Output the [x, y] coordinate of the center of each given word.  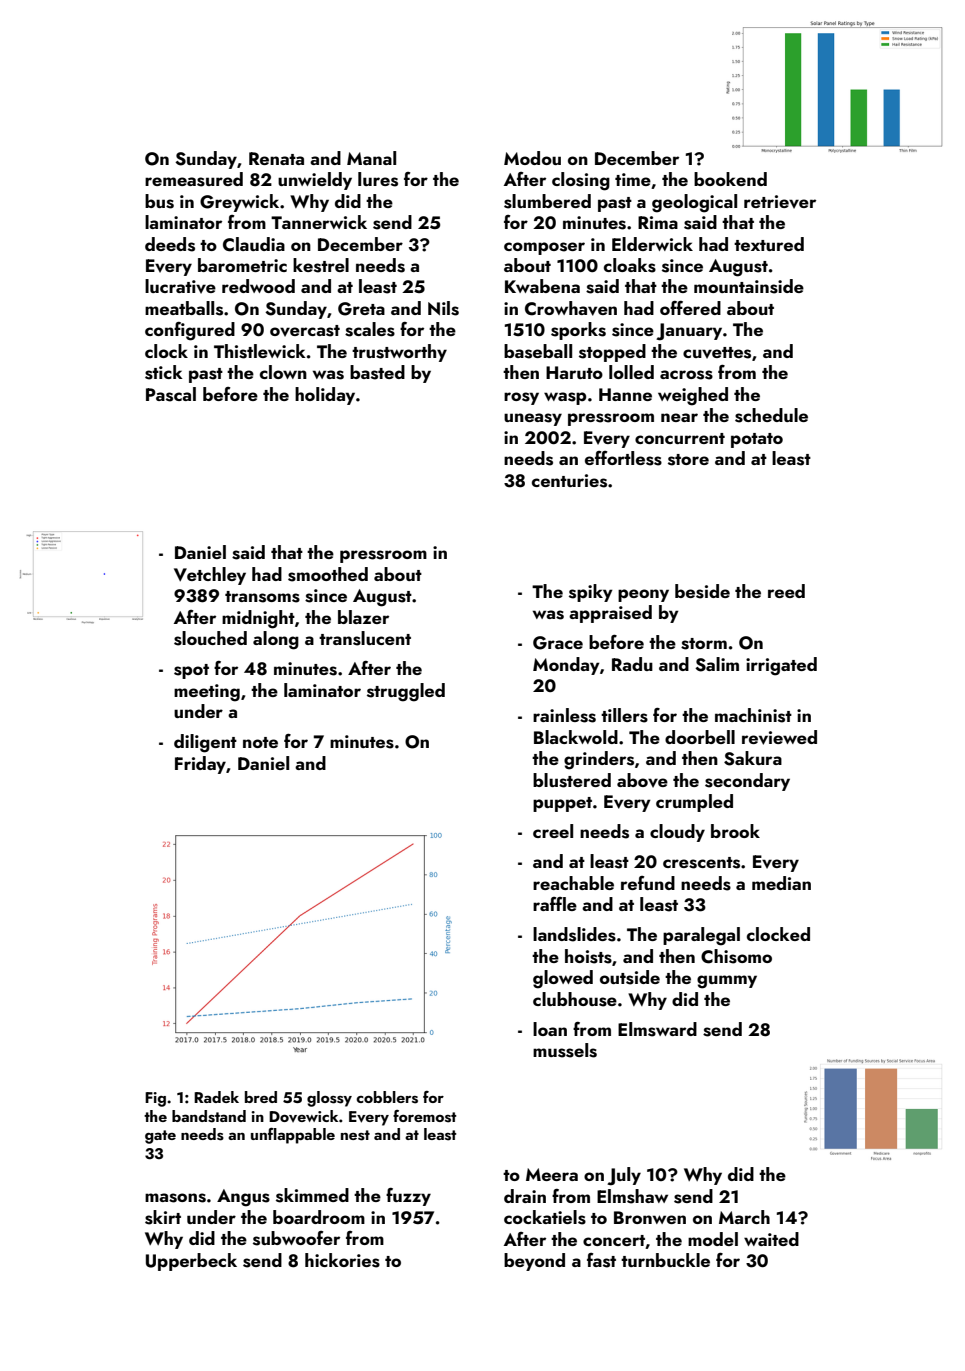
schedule [771, 415]
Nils [443, 308]
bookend [730, 179]
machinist [753, 715]
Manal [371, 158]
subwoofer [296, 1238]
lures [378, 179]
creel [553, 831]
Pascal [171, 394]
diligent [205, 743]
